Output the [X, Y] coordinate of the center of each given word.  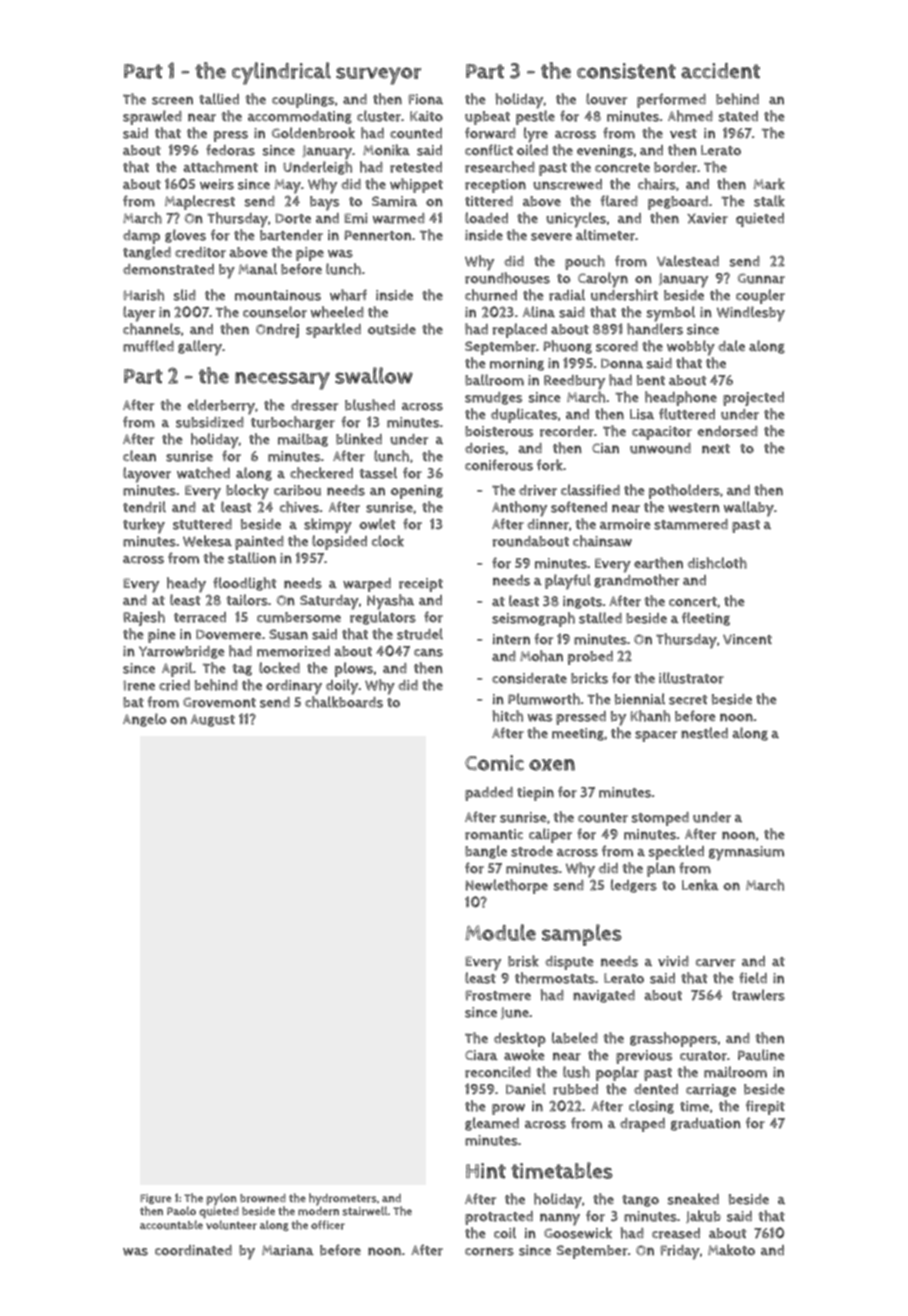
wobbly [691, 348]
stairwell [364, 1211]
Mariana [288, 1250]
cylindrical [281, 73]
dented [656, 1089]
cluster [379, 116]
